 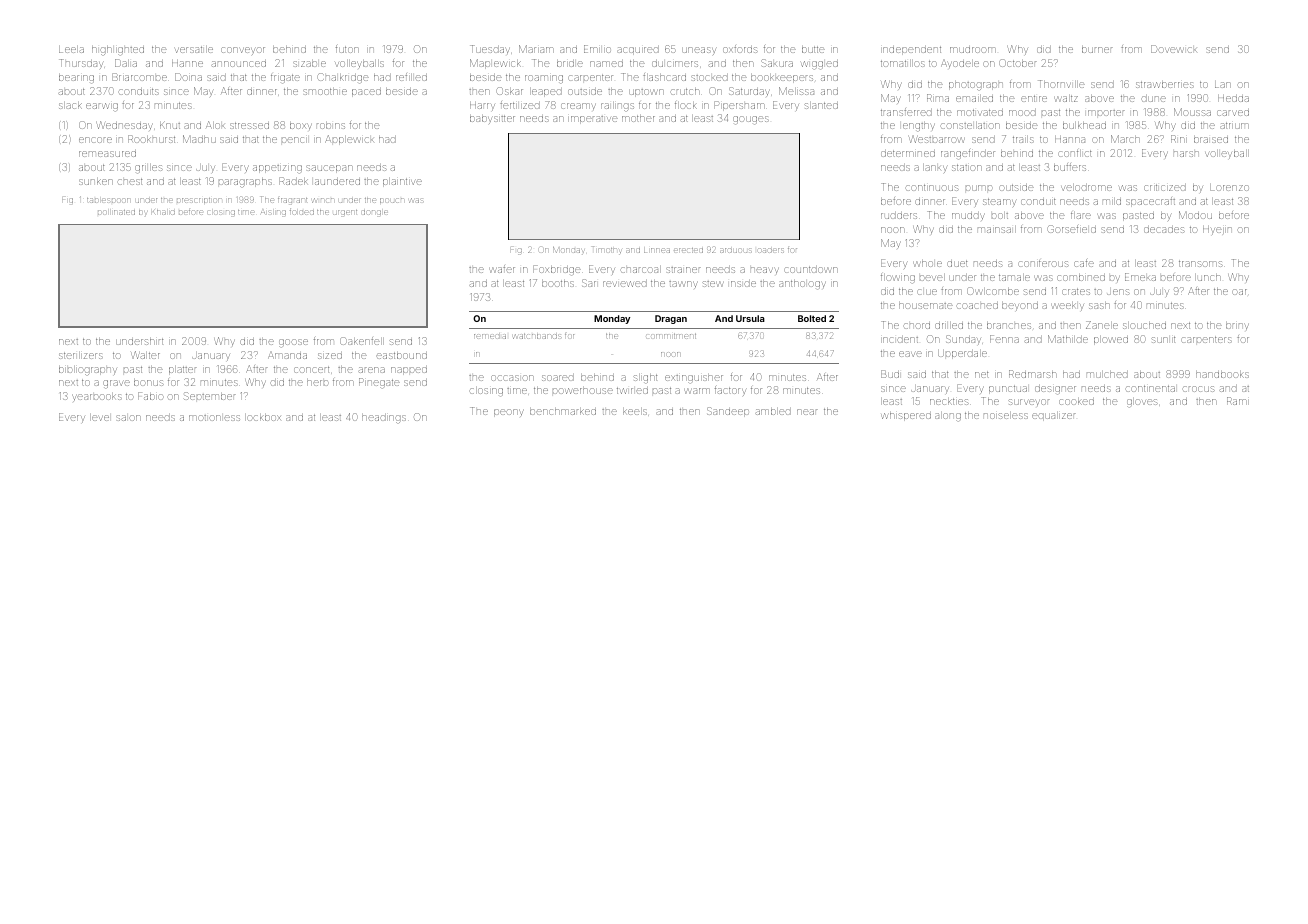 I want to click on refilled, so click(x=411, y=77).
